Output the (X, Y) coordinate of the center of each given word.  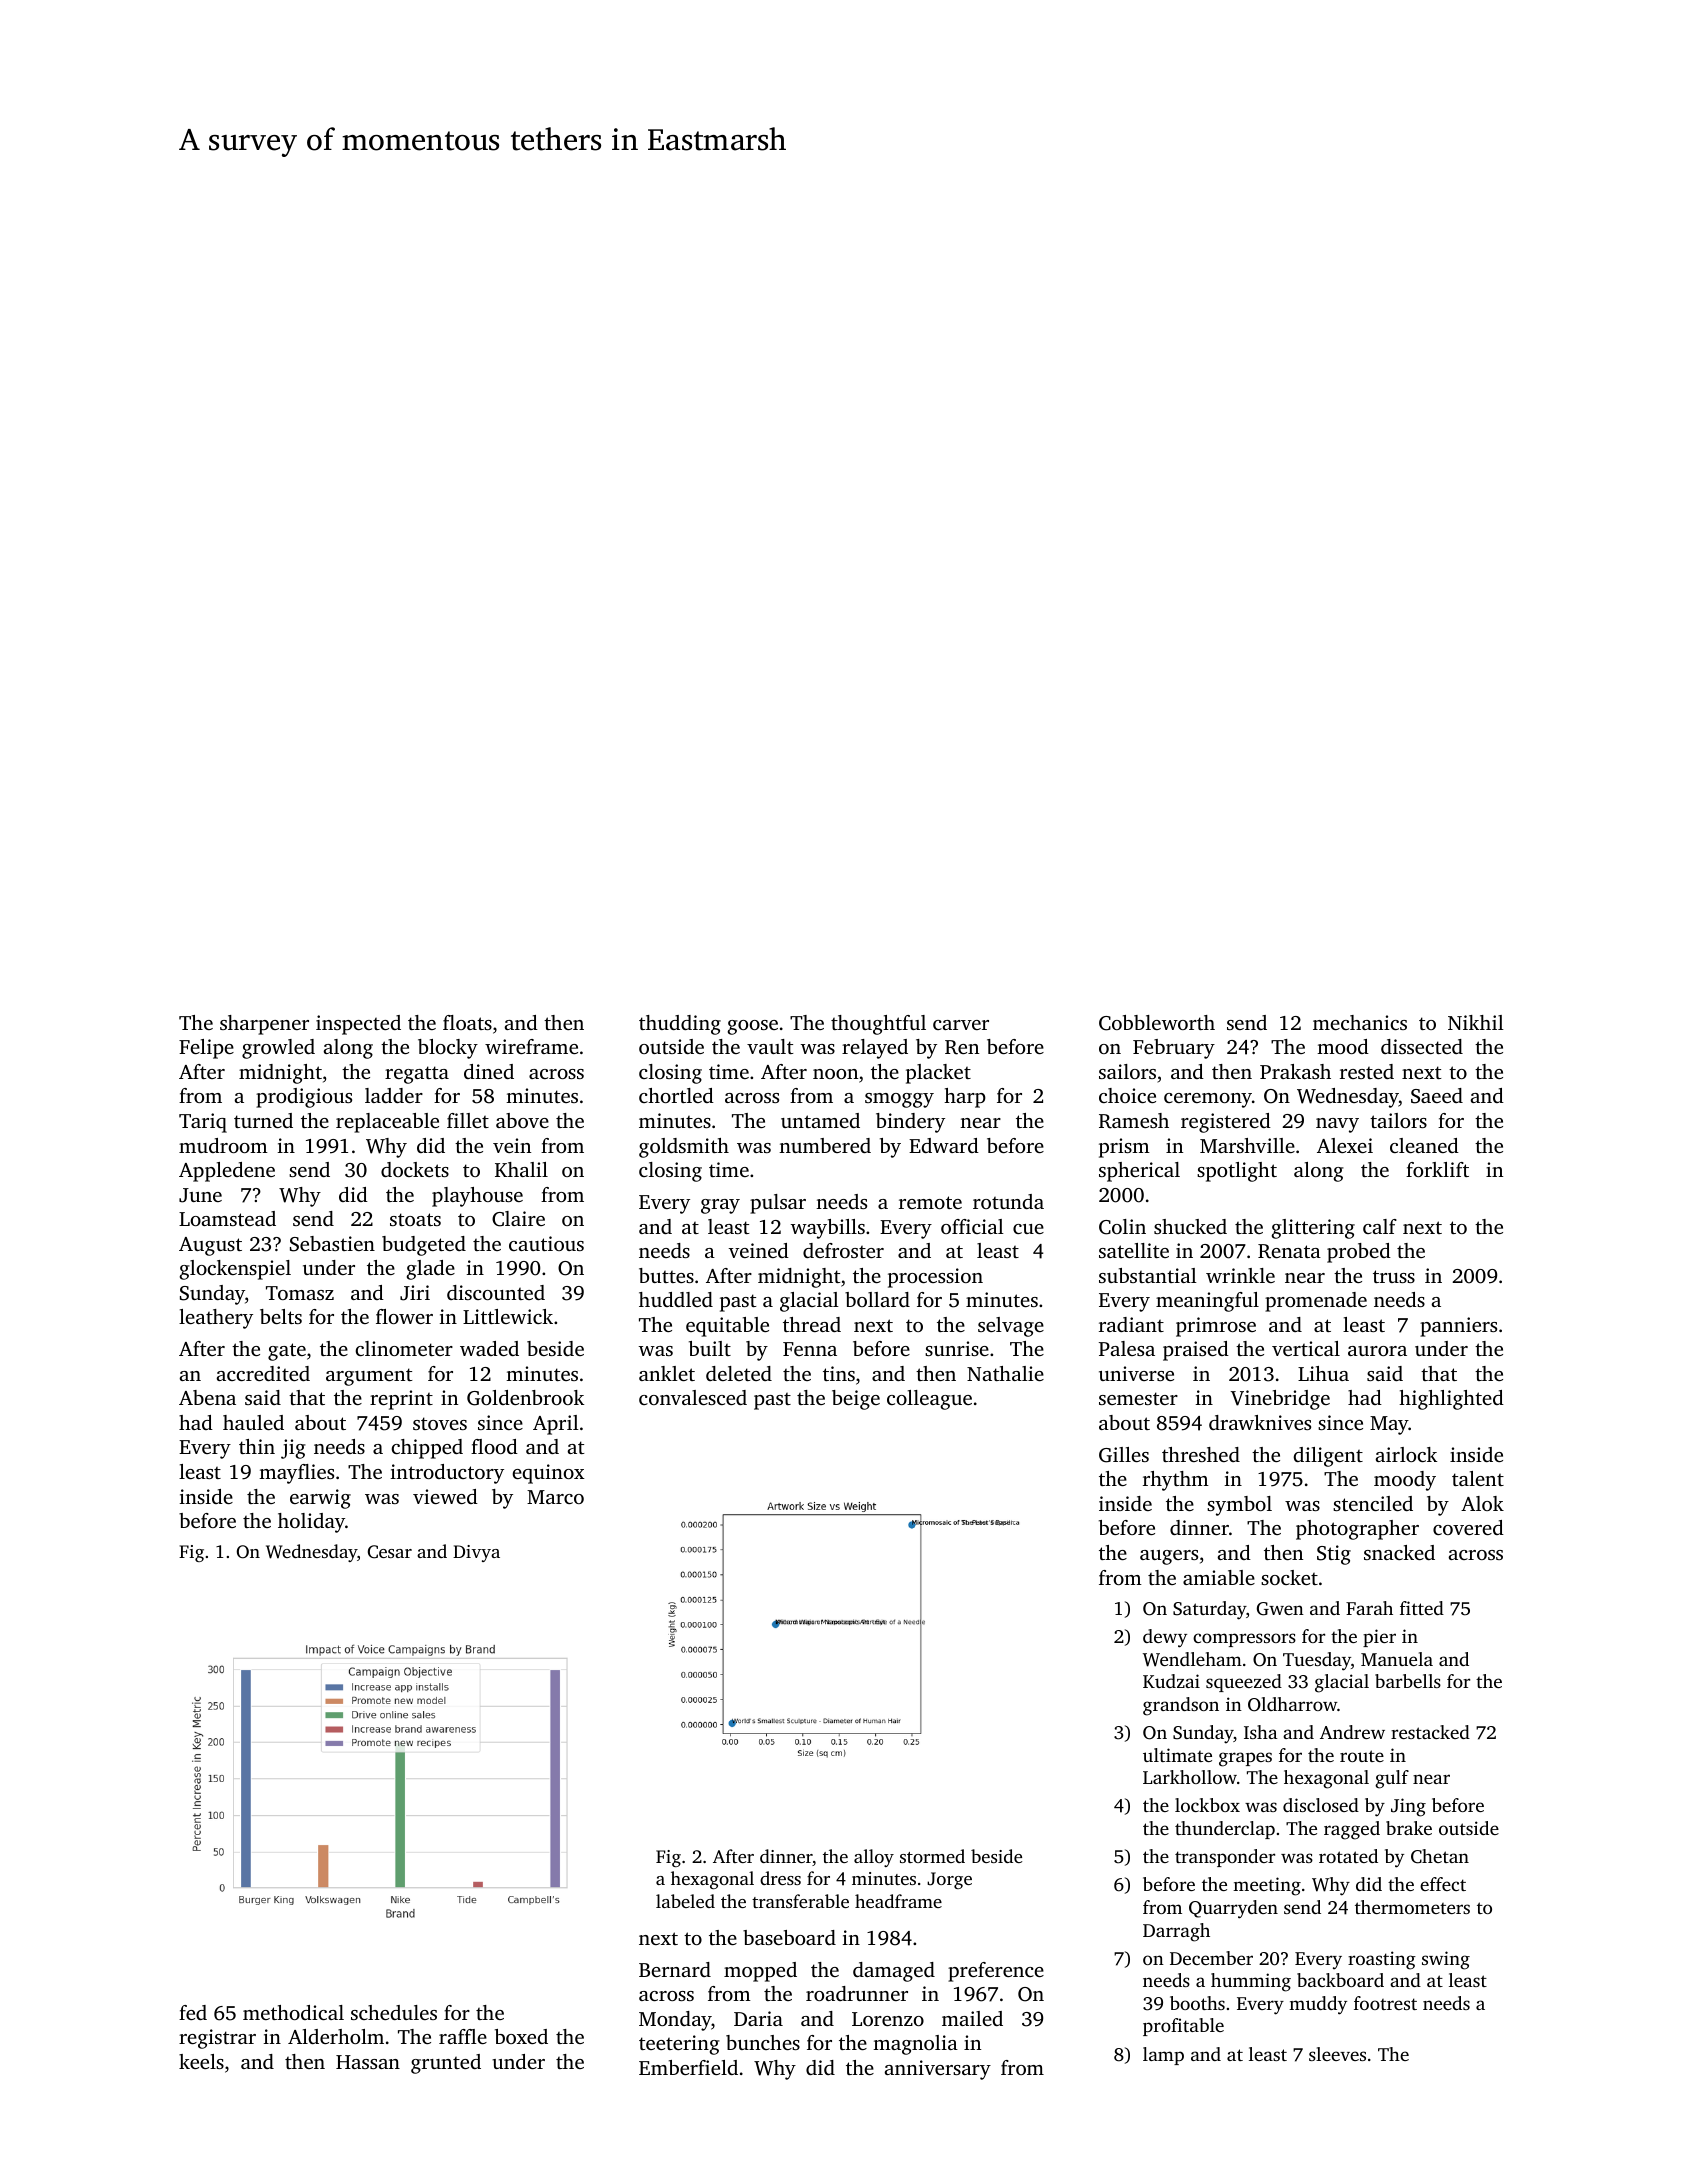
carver (961, 1025)
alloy (874, 1858)
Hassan (368, 2062)
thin (257, 1446)
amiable (1219, 1577)
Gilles (1124, 1455)
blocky (448, 1049)
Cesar (390, 1552)
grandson (1181, 1706)
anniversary (937, 2070)
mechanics (1360, 1022)
